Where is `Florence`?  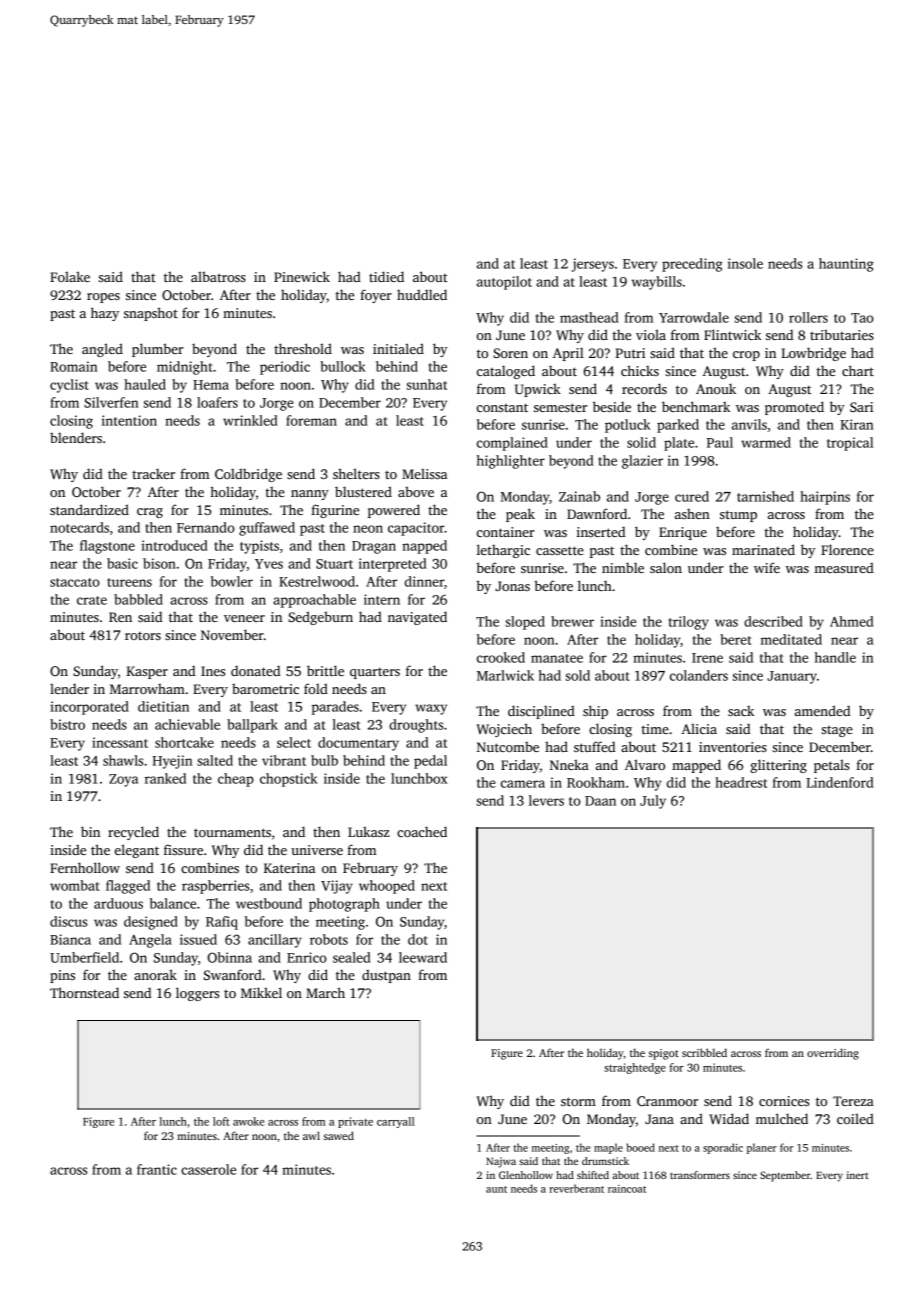
Florence is located at coordinates (847, 549).
